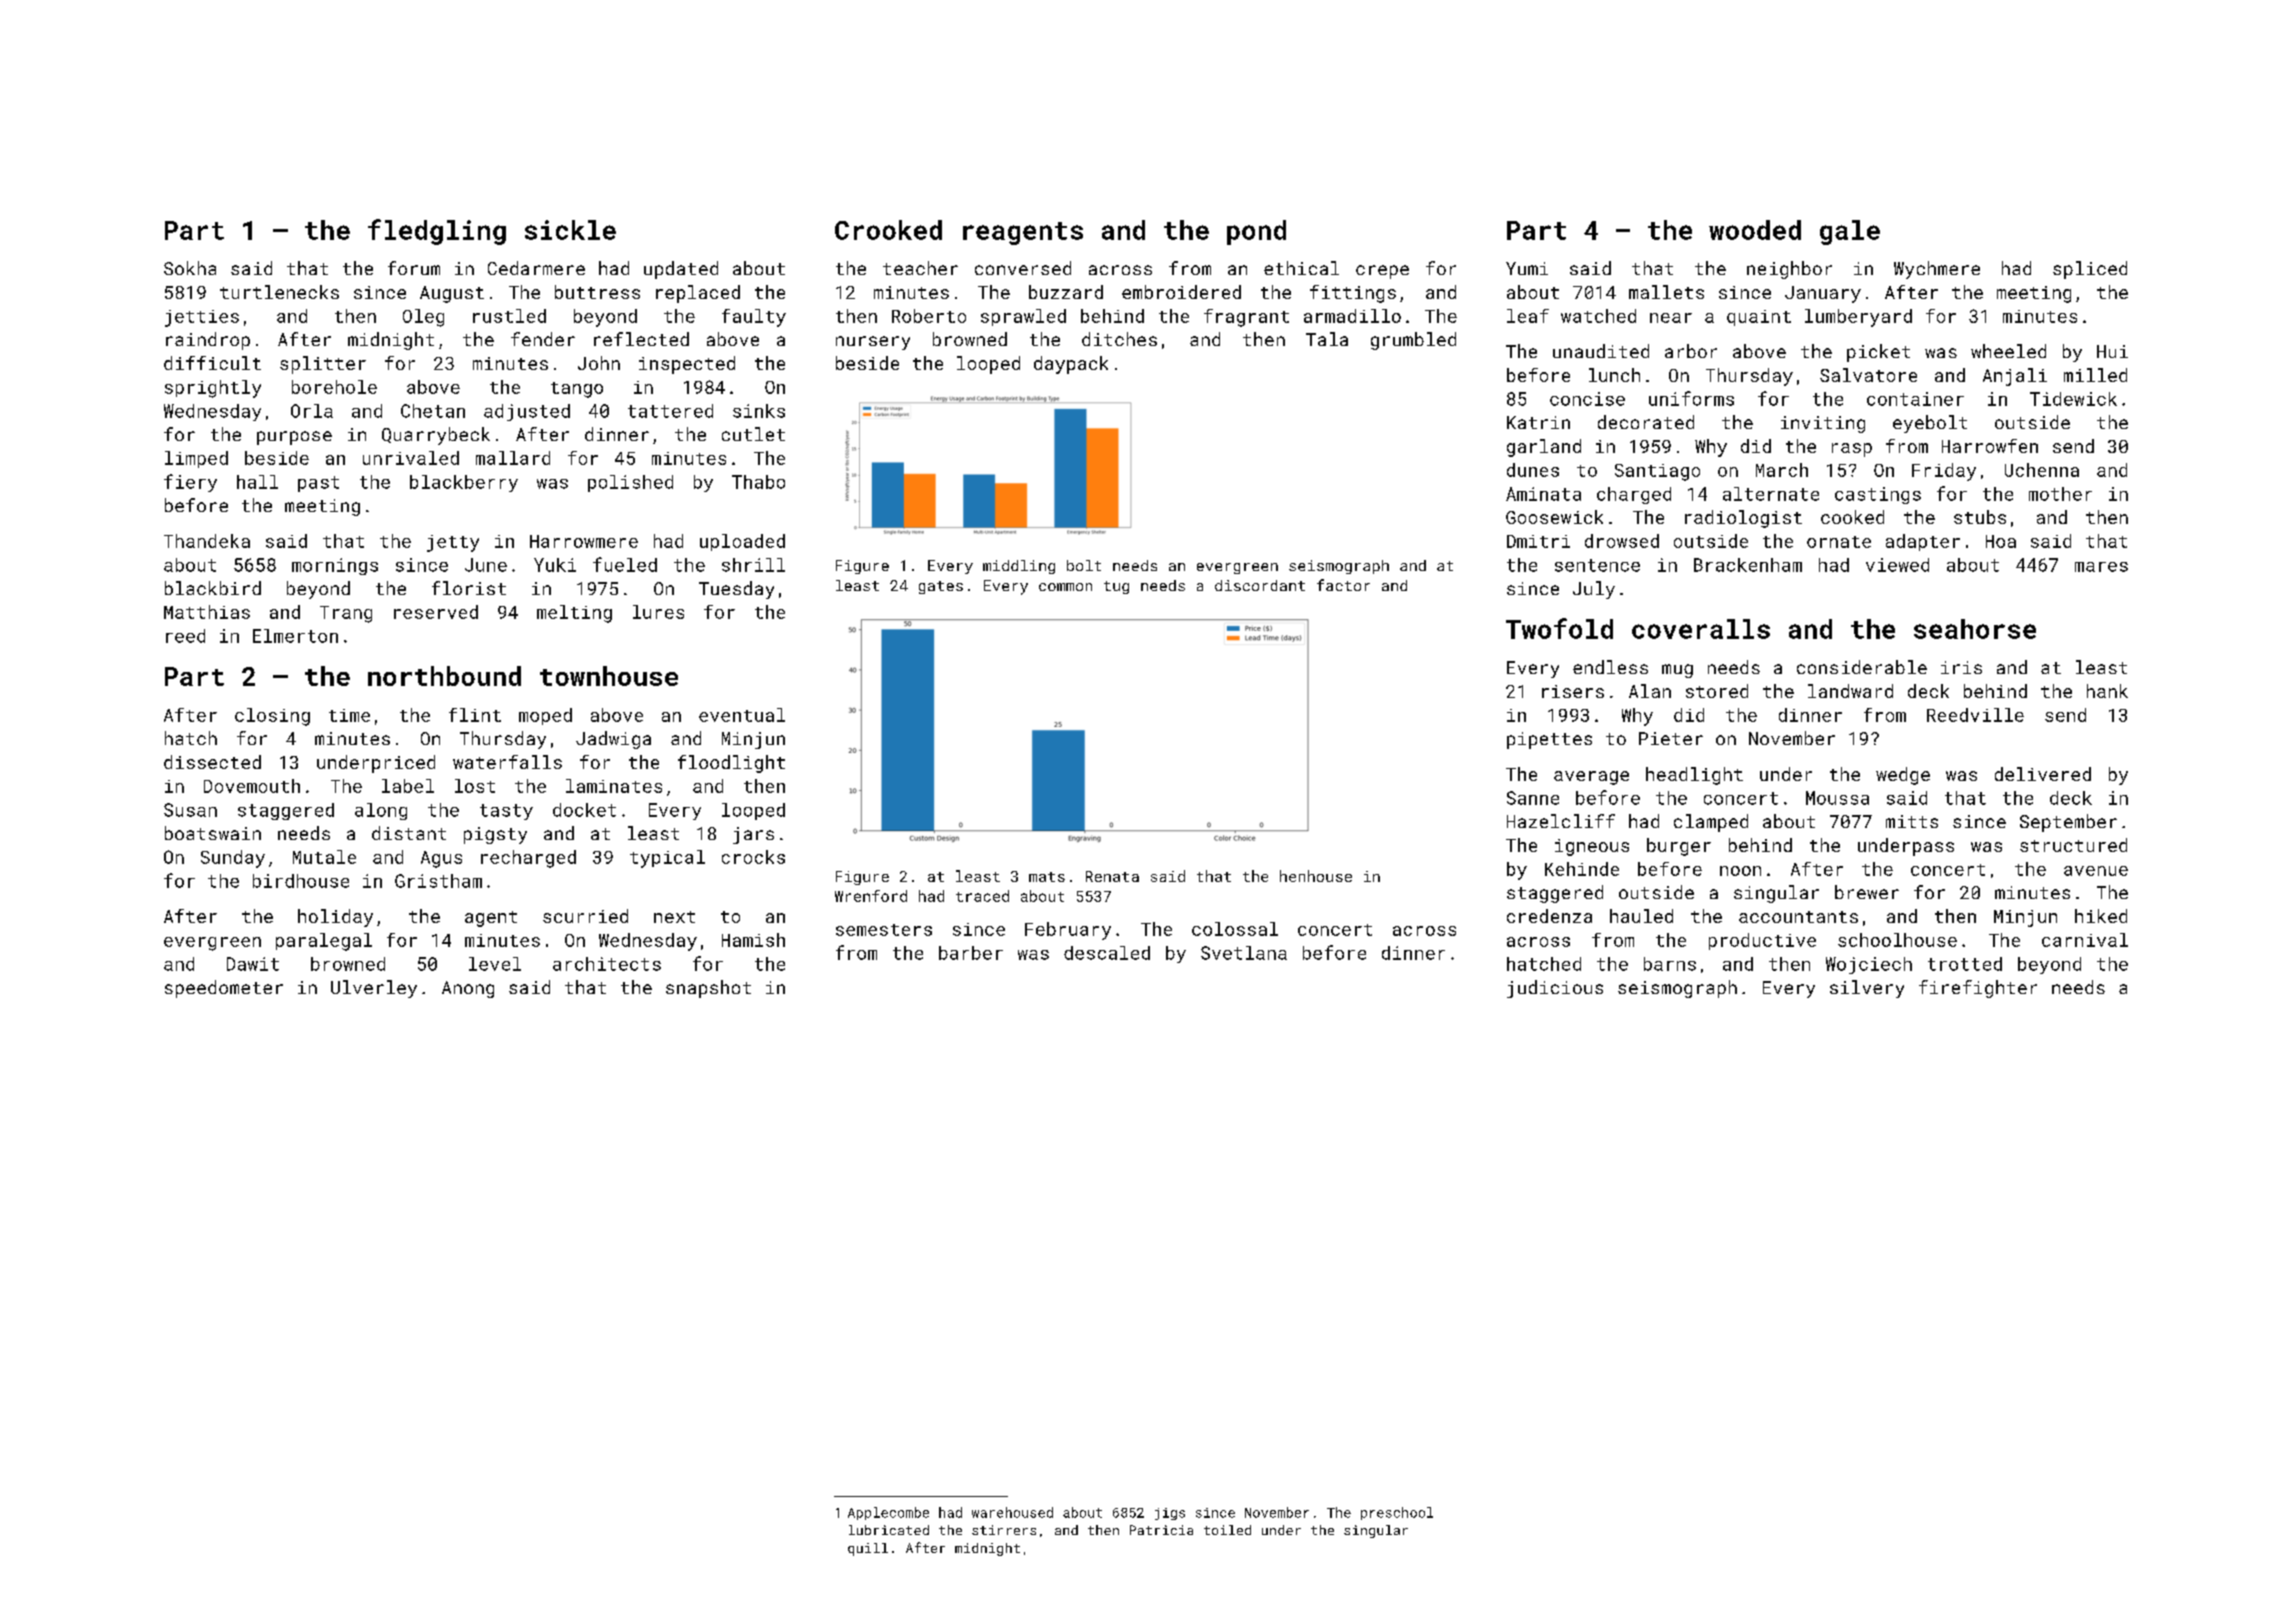  I want to click on Katrin, so click(1538, 422).
